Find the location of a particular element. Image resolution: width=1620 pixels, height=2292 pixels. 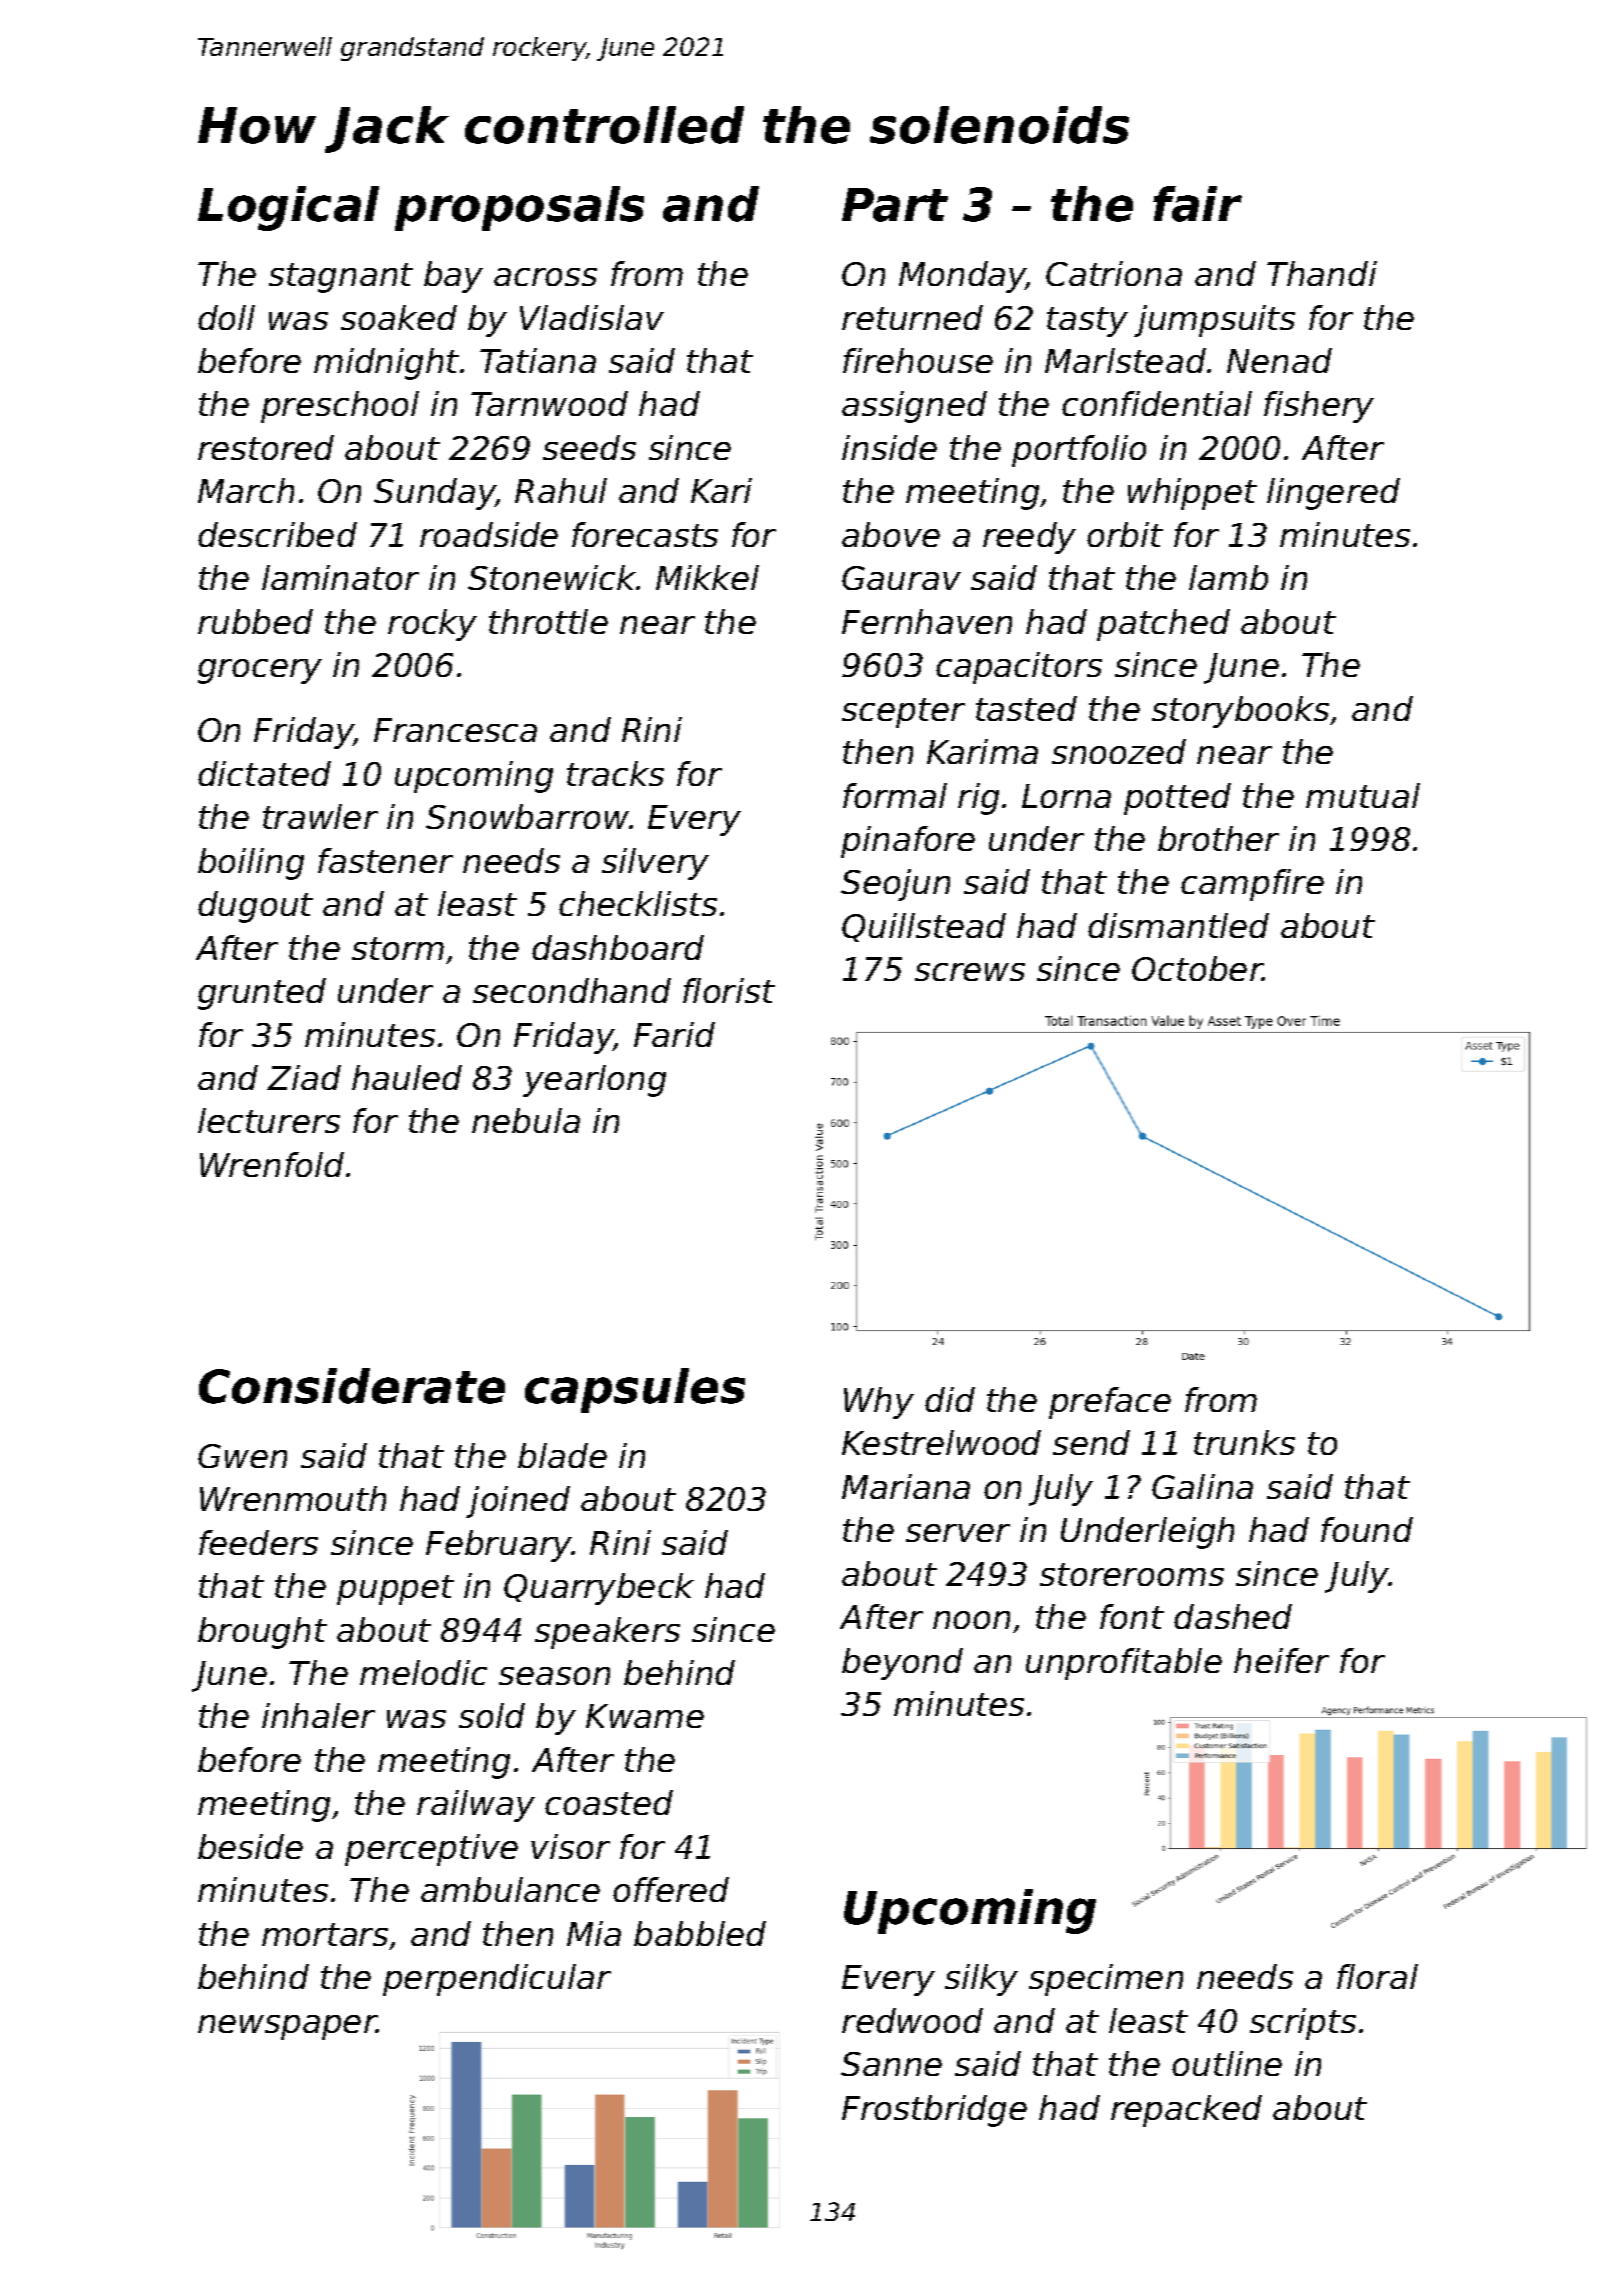

Tatiana is located at coordinates (538, 360).
